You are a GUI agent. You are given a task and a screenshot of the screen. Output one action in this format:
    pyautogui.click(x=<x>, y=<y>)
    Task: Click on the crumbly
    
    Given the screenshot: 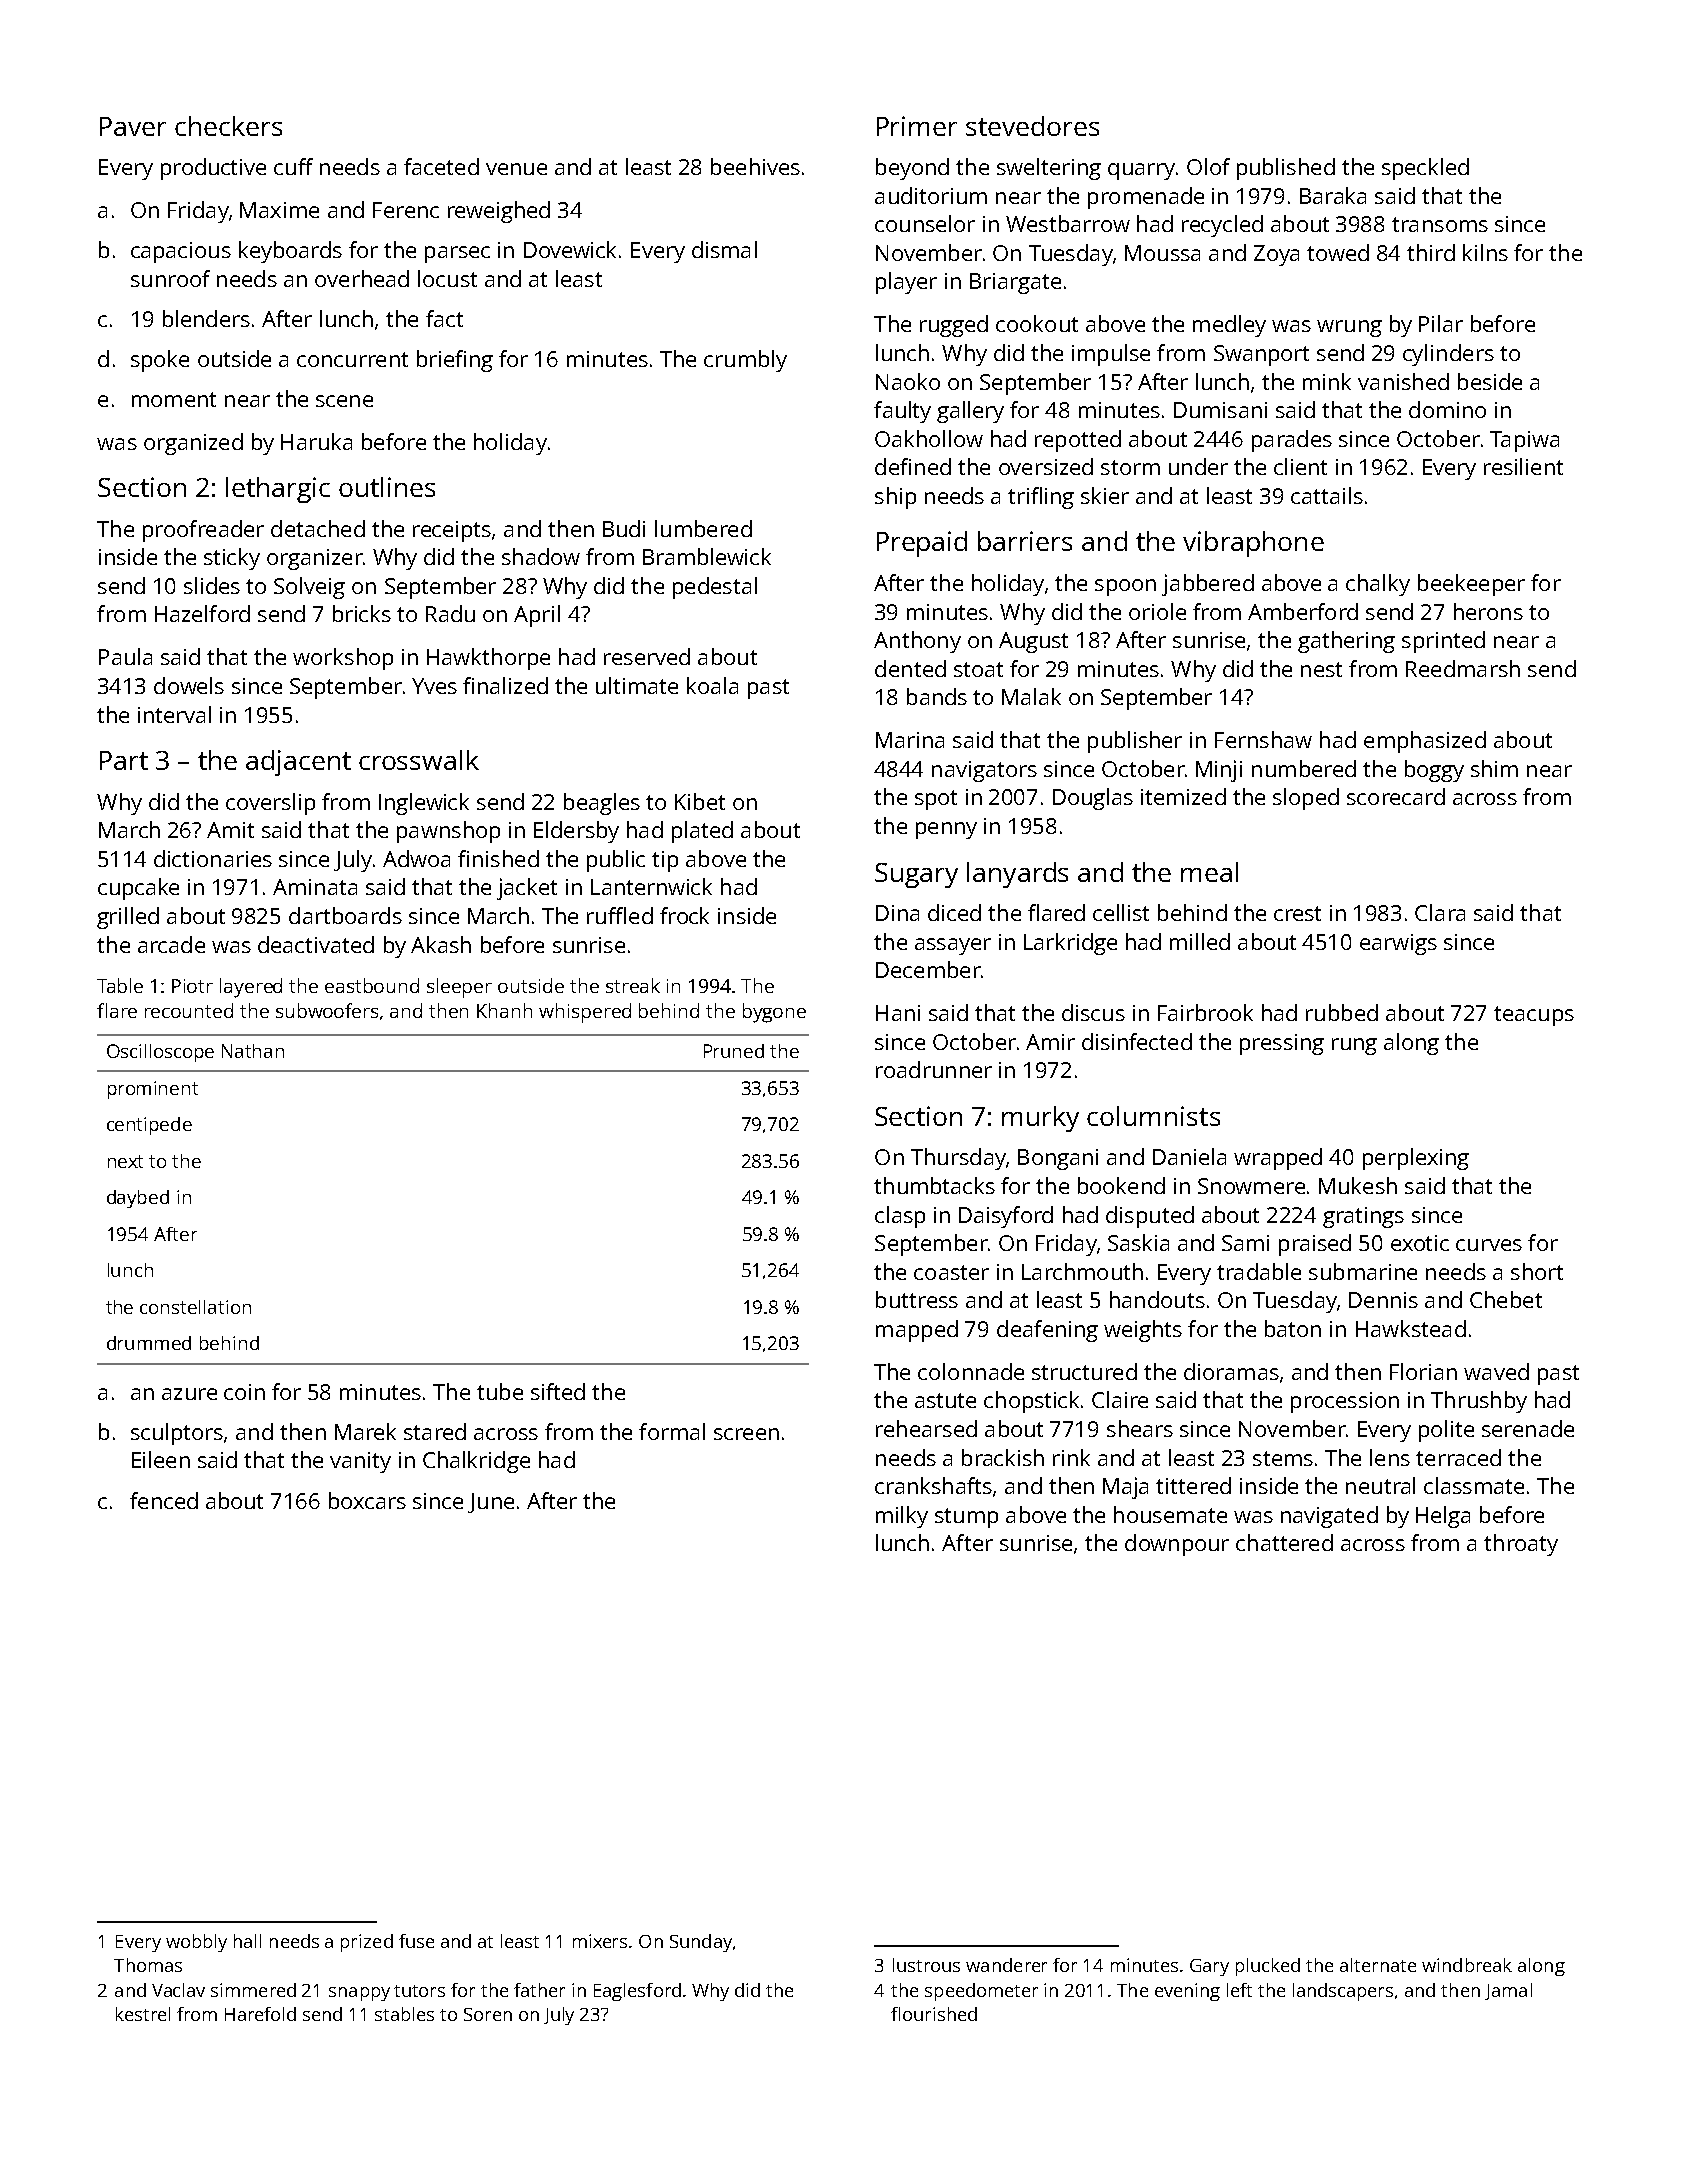 What is the action you would take?
    pyautogui.click(x=745, y=361)
